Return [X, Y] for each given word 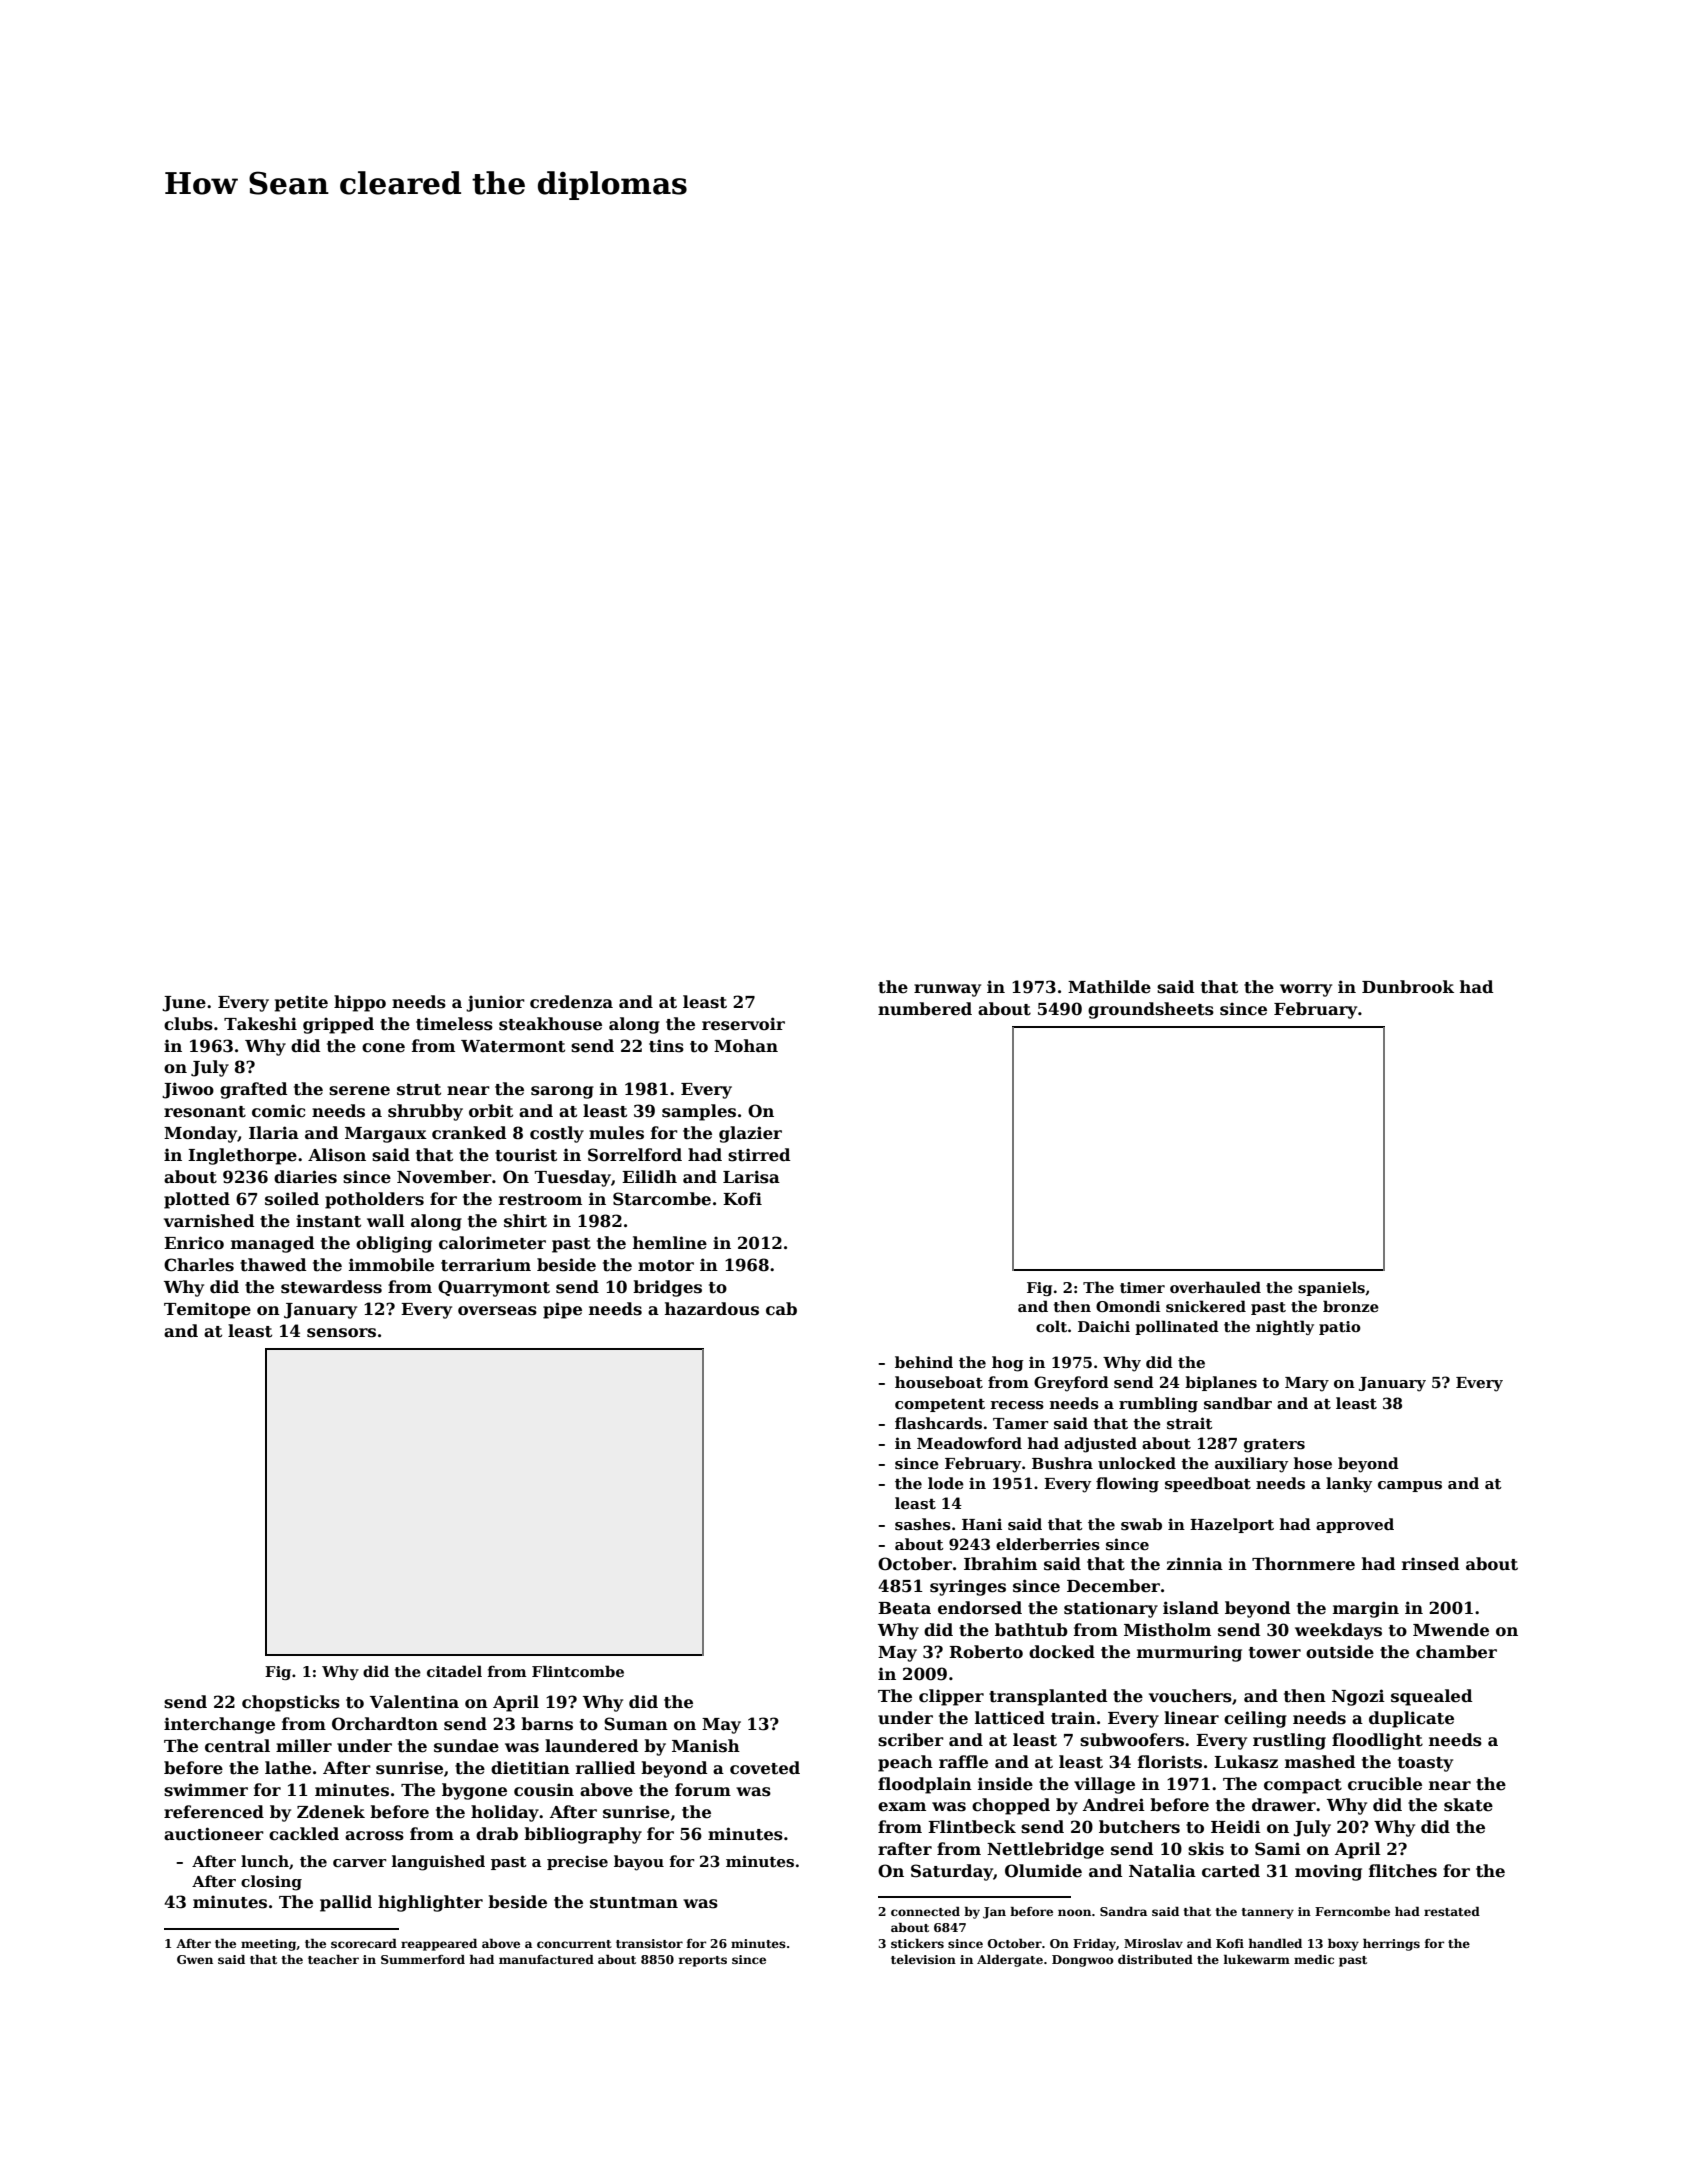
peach [905, 1763]
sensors [341, 1333]
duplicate [1411, 1719]
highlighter [430, 1903]
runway [947, 990]
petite [301, 1003]
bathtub [1031, 1630]
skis [1206, 1849]
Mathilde [1109, 987]
